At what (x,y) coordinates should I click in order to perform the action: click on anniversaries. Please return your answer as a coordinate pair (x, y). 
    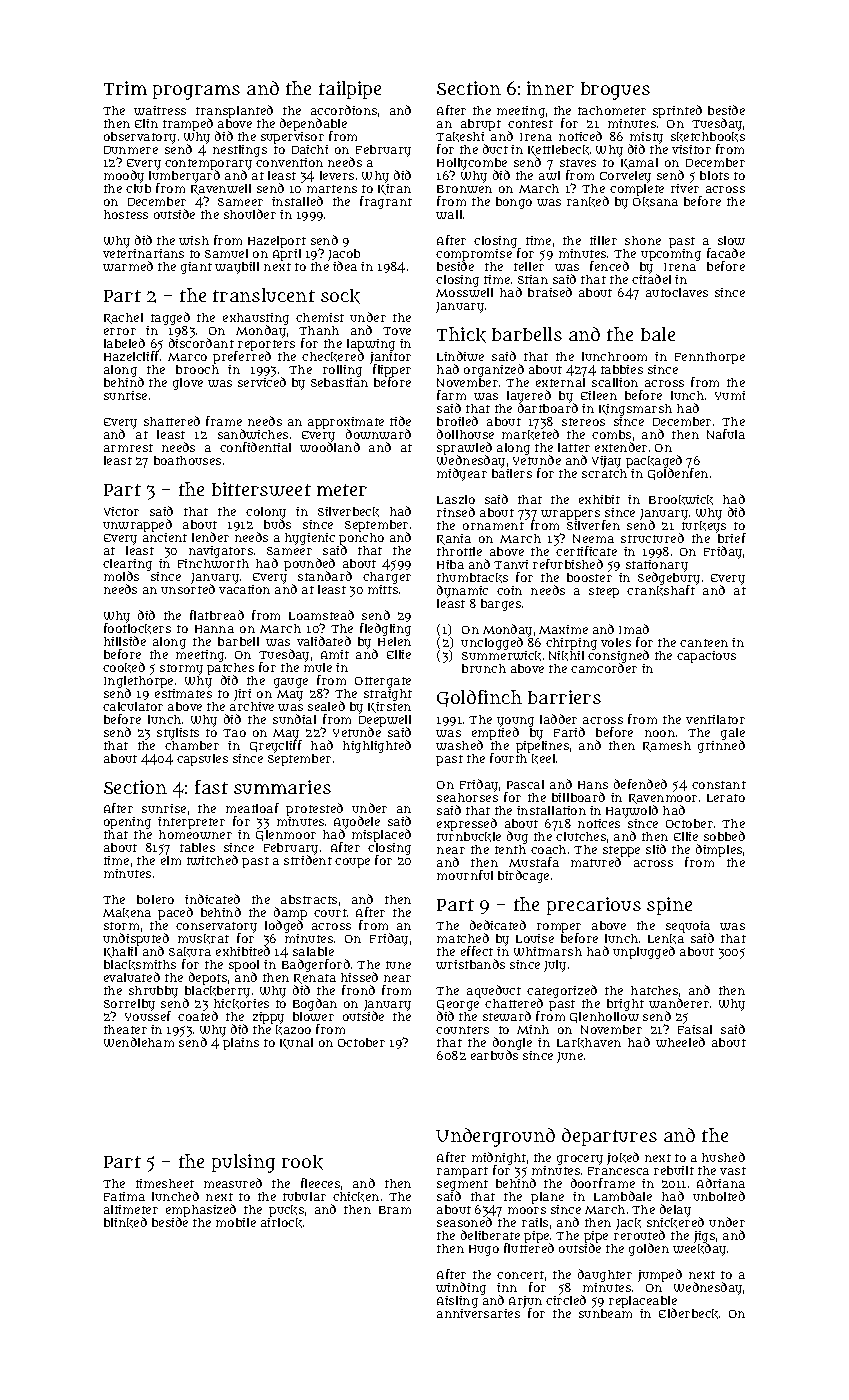
    Looking at the image, I should click on (478, 1313).
